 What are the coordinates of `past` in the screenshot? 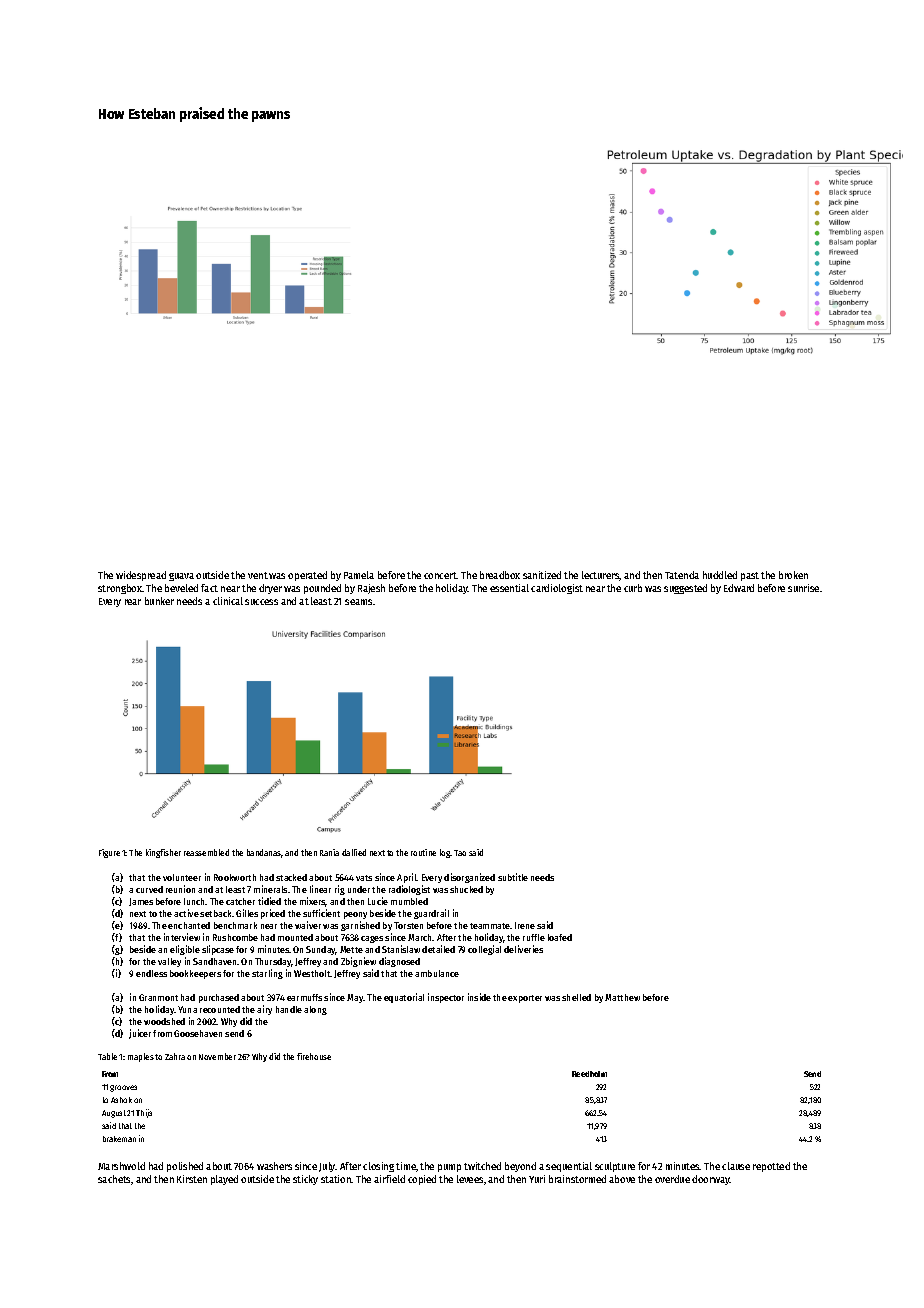 It's located at (750, 576).
